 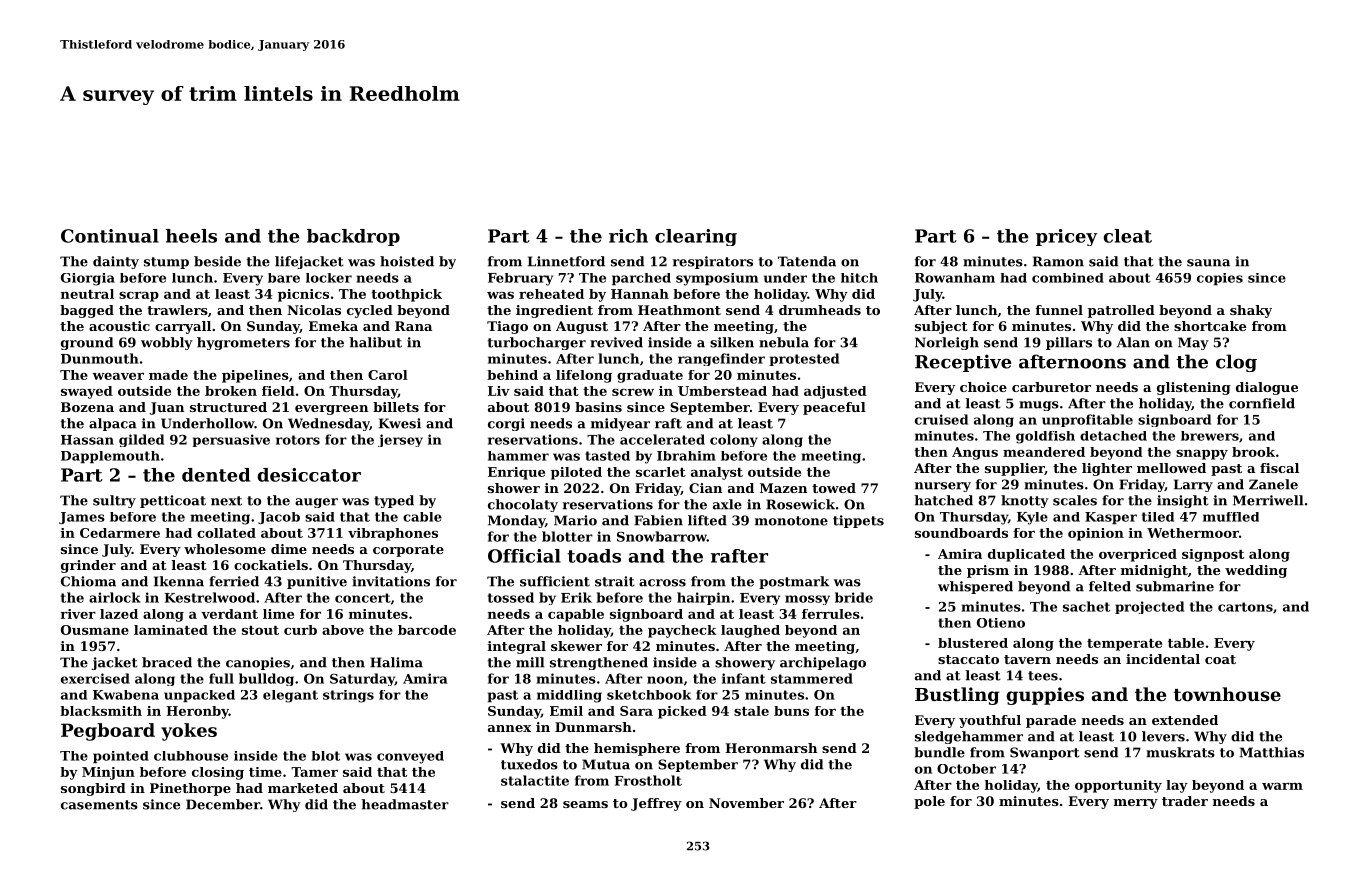 I want to click on wedding, so click(x=1256, y=571).
